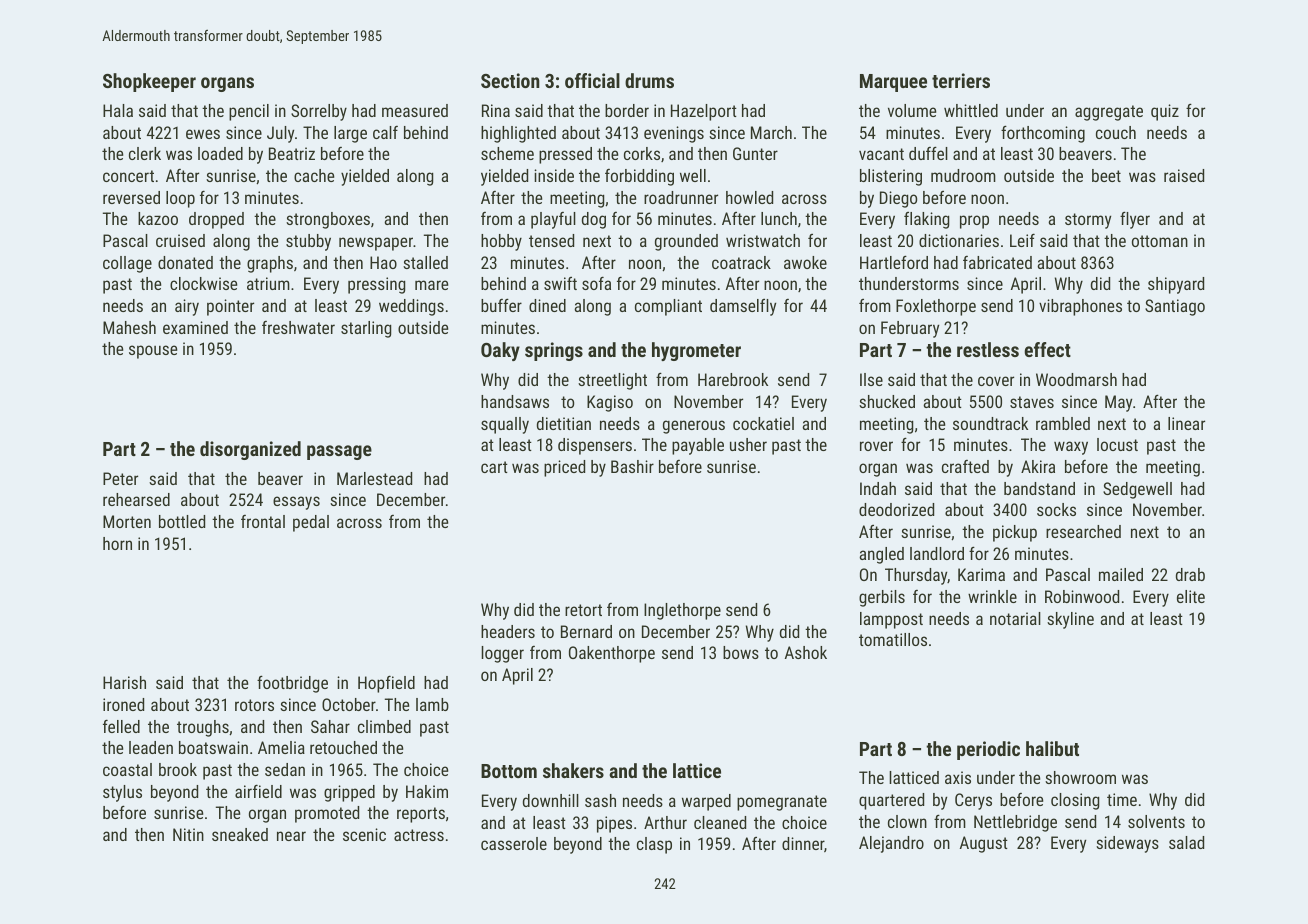 This screenshot has width=1308, height=924. What do you see at coordinates (649, 80) in the screenshot?
I see `drums` at bounding box center [649, 80].
